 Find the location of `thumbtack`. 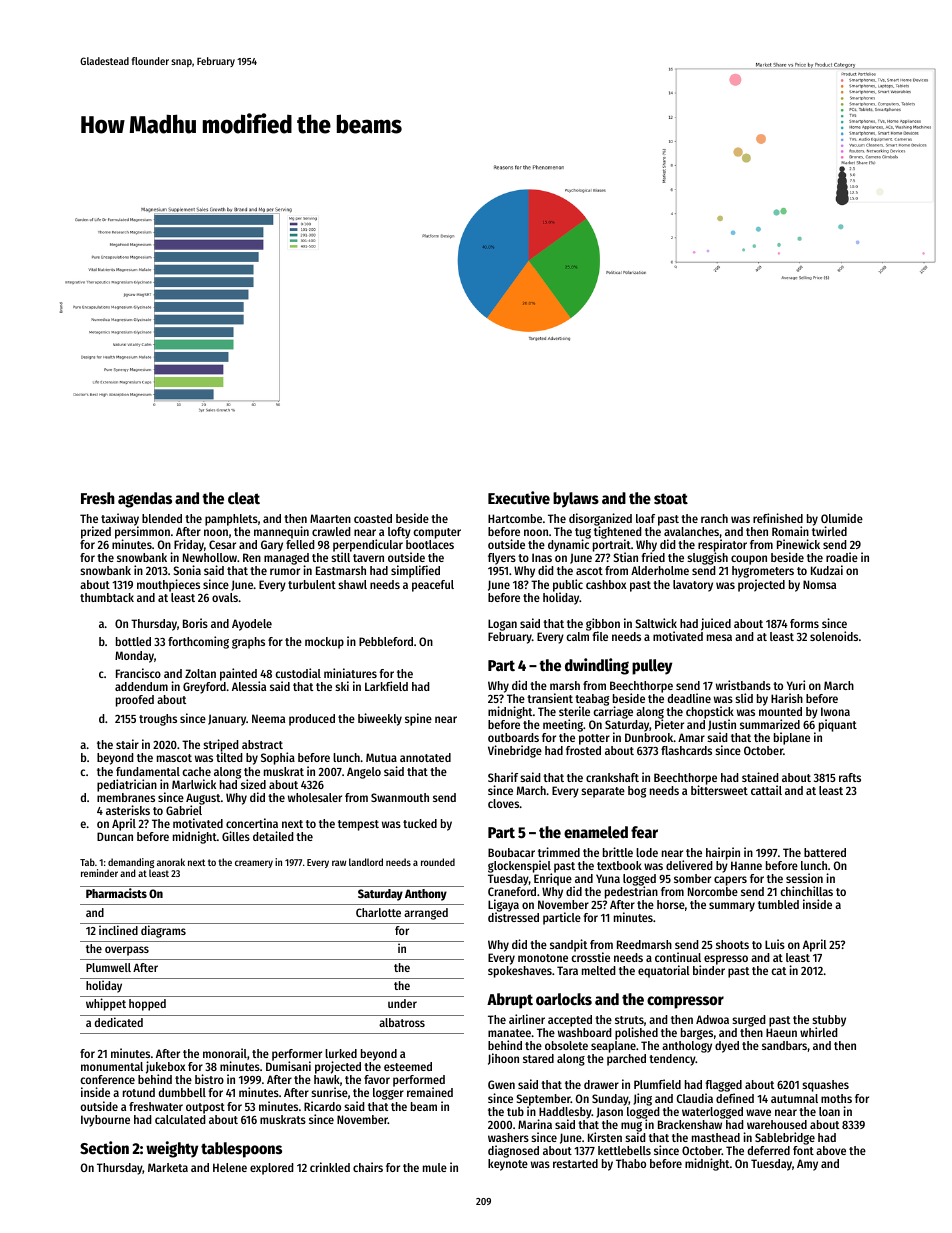

thumbtack is located at coordinates (107, 597).
